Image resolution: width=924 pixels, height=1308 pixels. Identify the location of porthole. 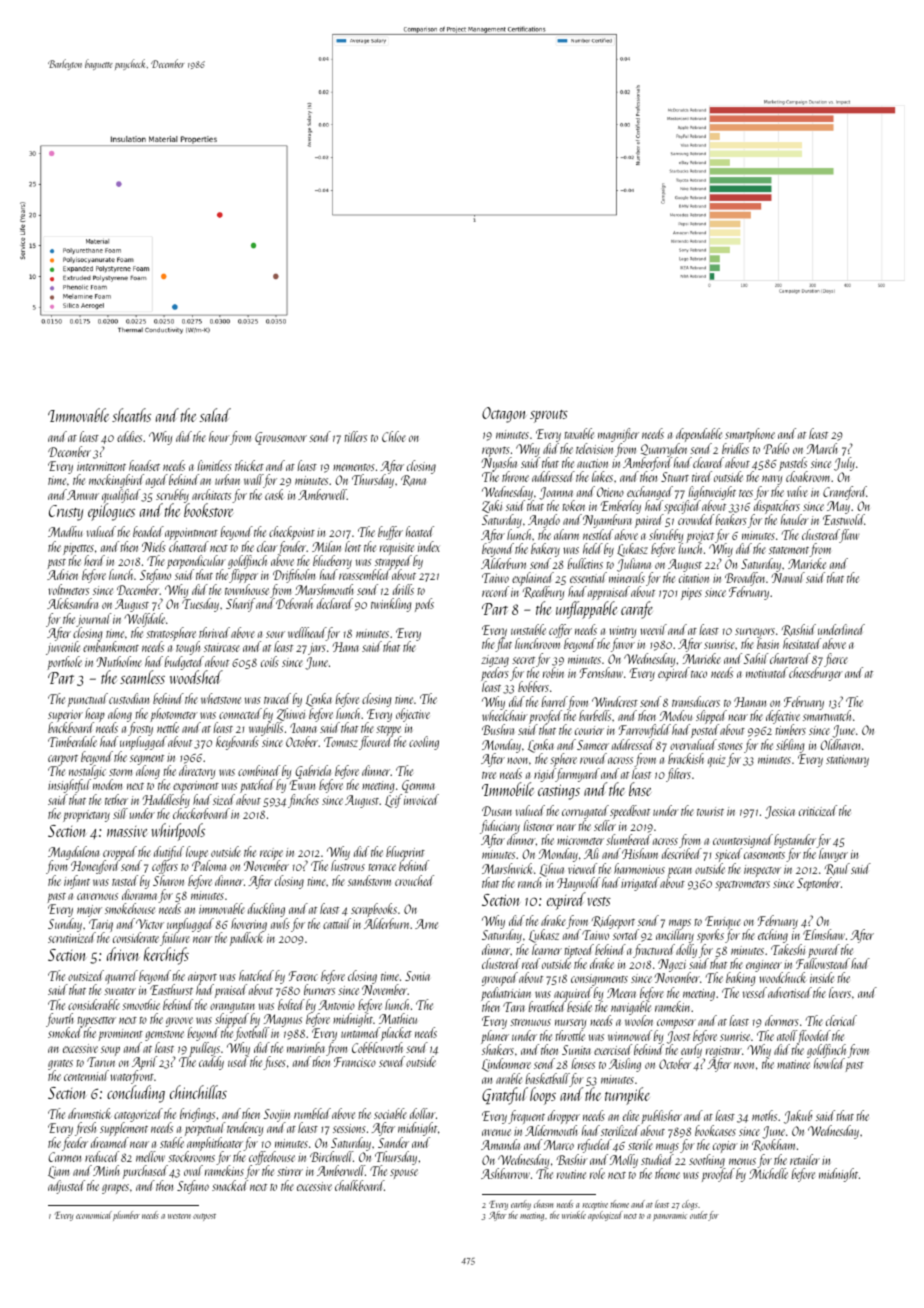
(64, 663).
